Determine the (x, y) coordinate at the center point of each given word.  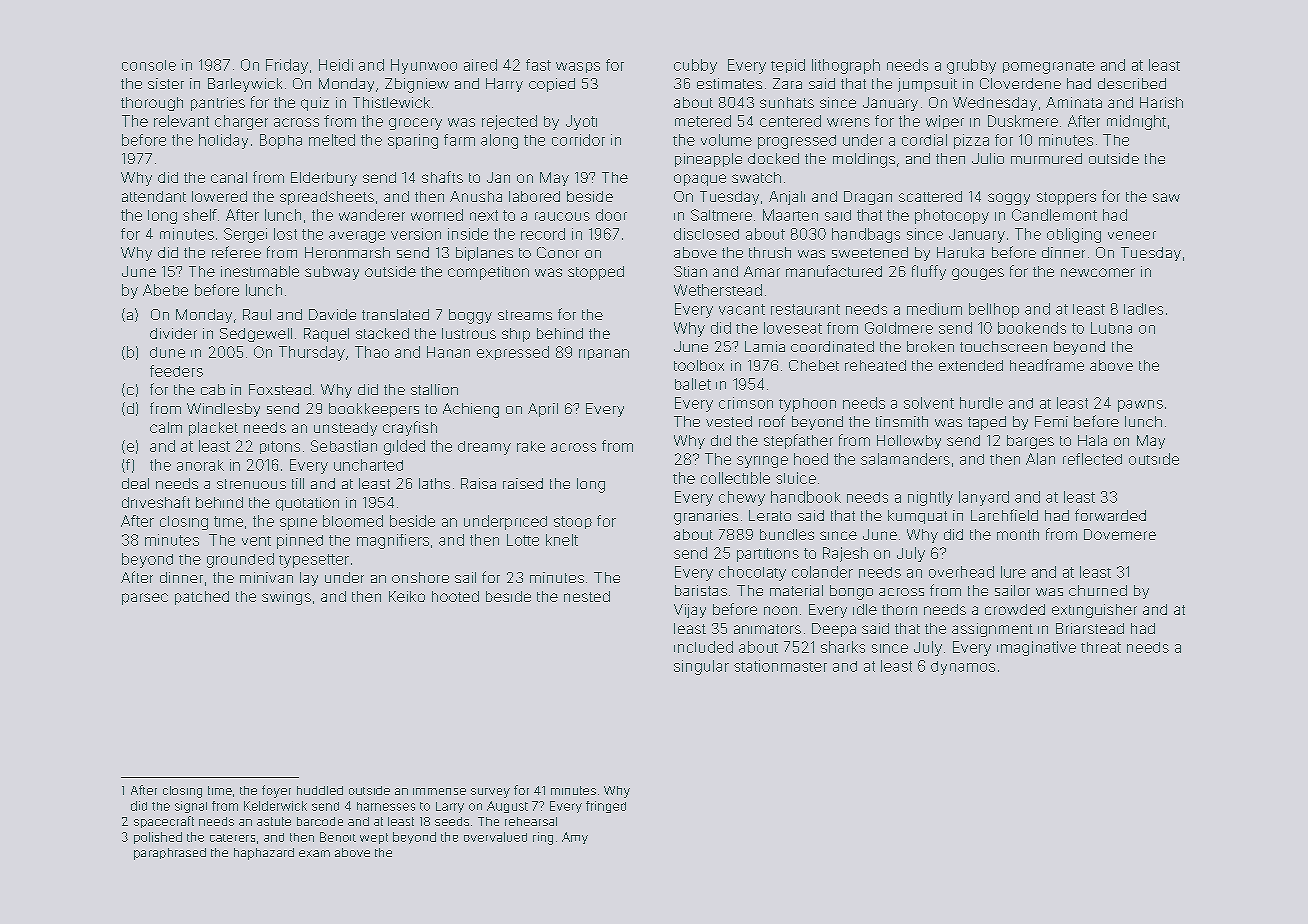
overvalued (495, 837)
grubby (971, 66)
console (149, 65)
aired (480, 65)
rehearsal (531, 821)
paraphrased (170, 854)
